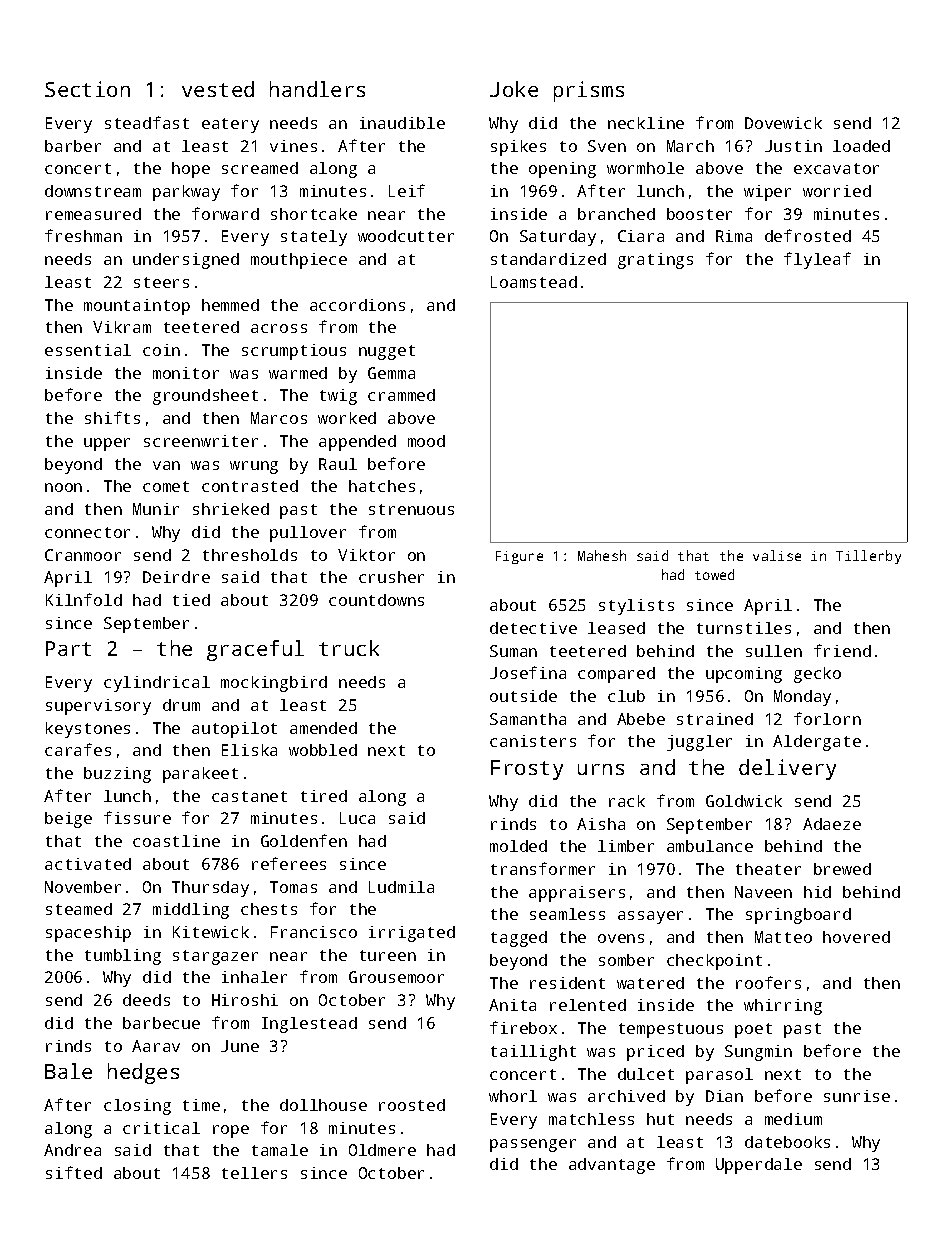  Describe the element at coordinates (73, 146) in the image. I see `barber` at that location.
